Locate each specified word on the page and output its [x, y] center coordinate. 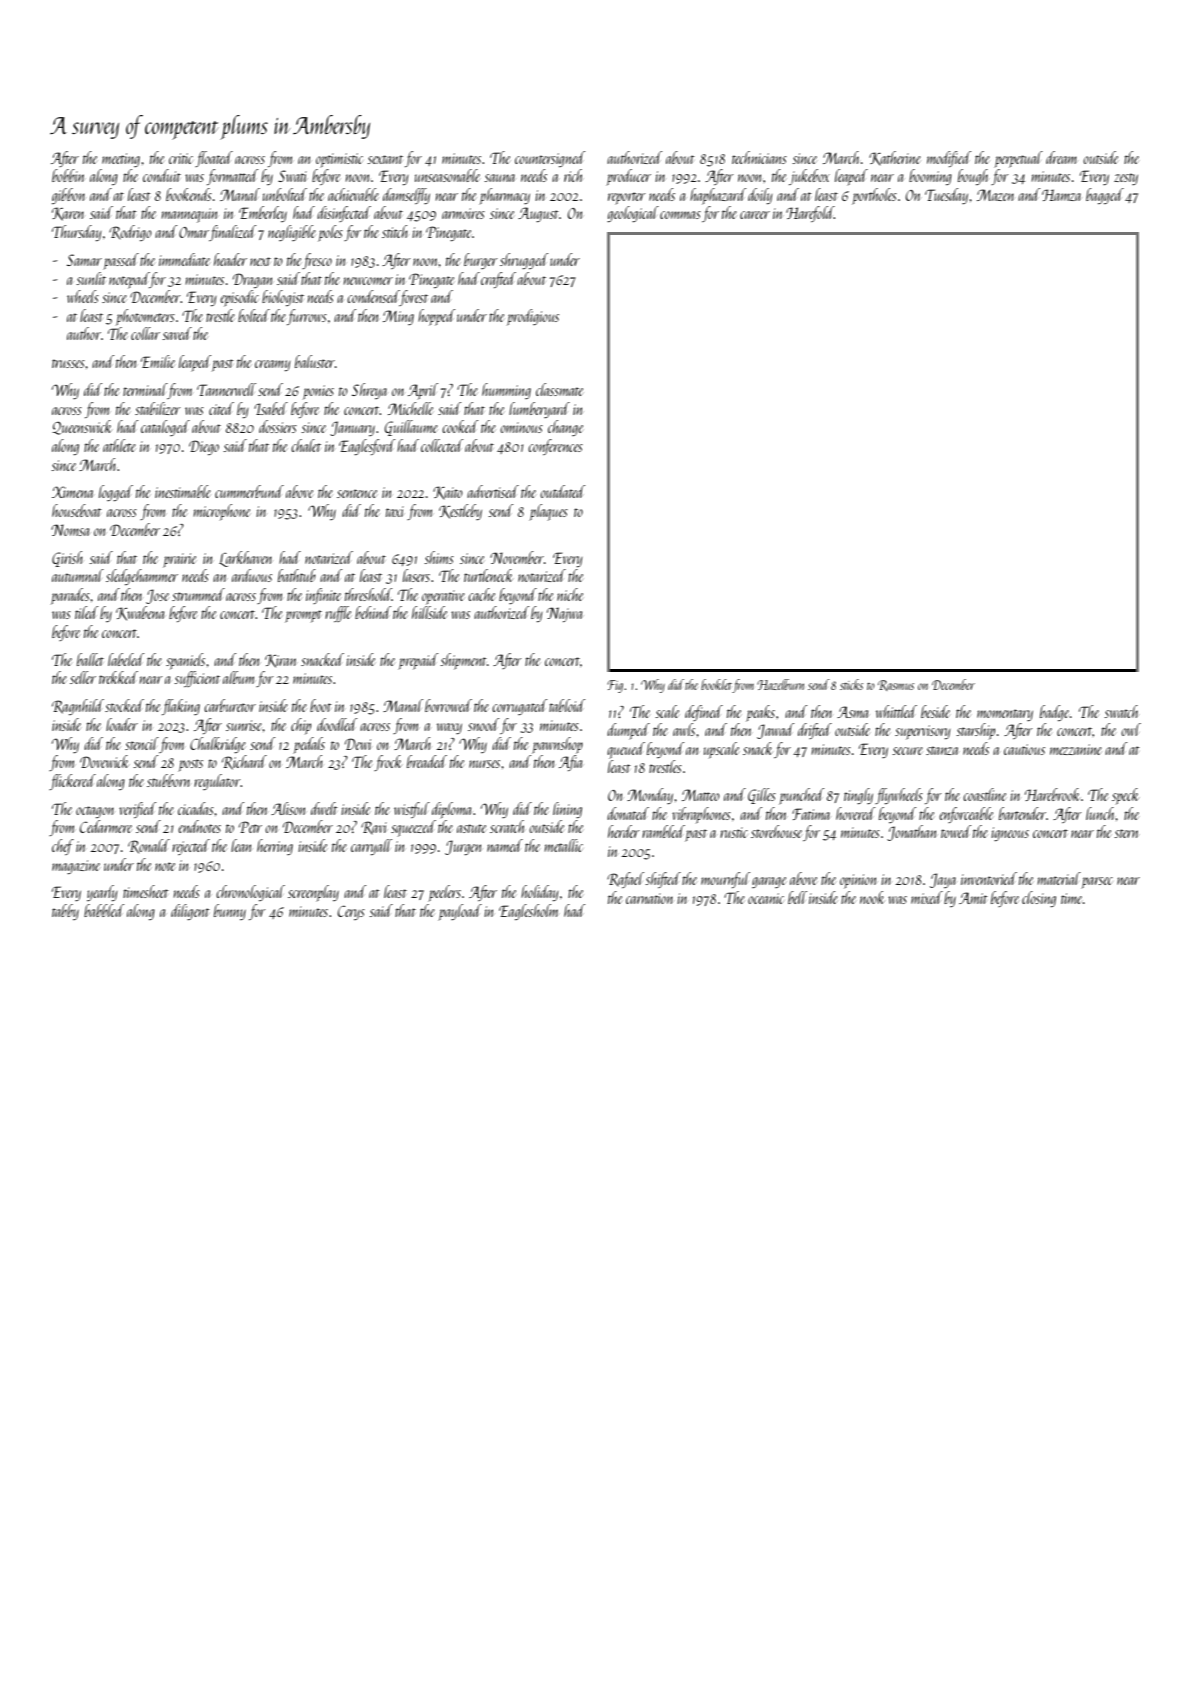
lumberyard [539, 410]
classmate [559, 389]
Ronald [149, 846]
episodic [239, 298]
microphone [222, 512]
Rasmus [896, 685]
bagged [1105, 196]
